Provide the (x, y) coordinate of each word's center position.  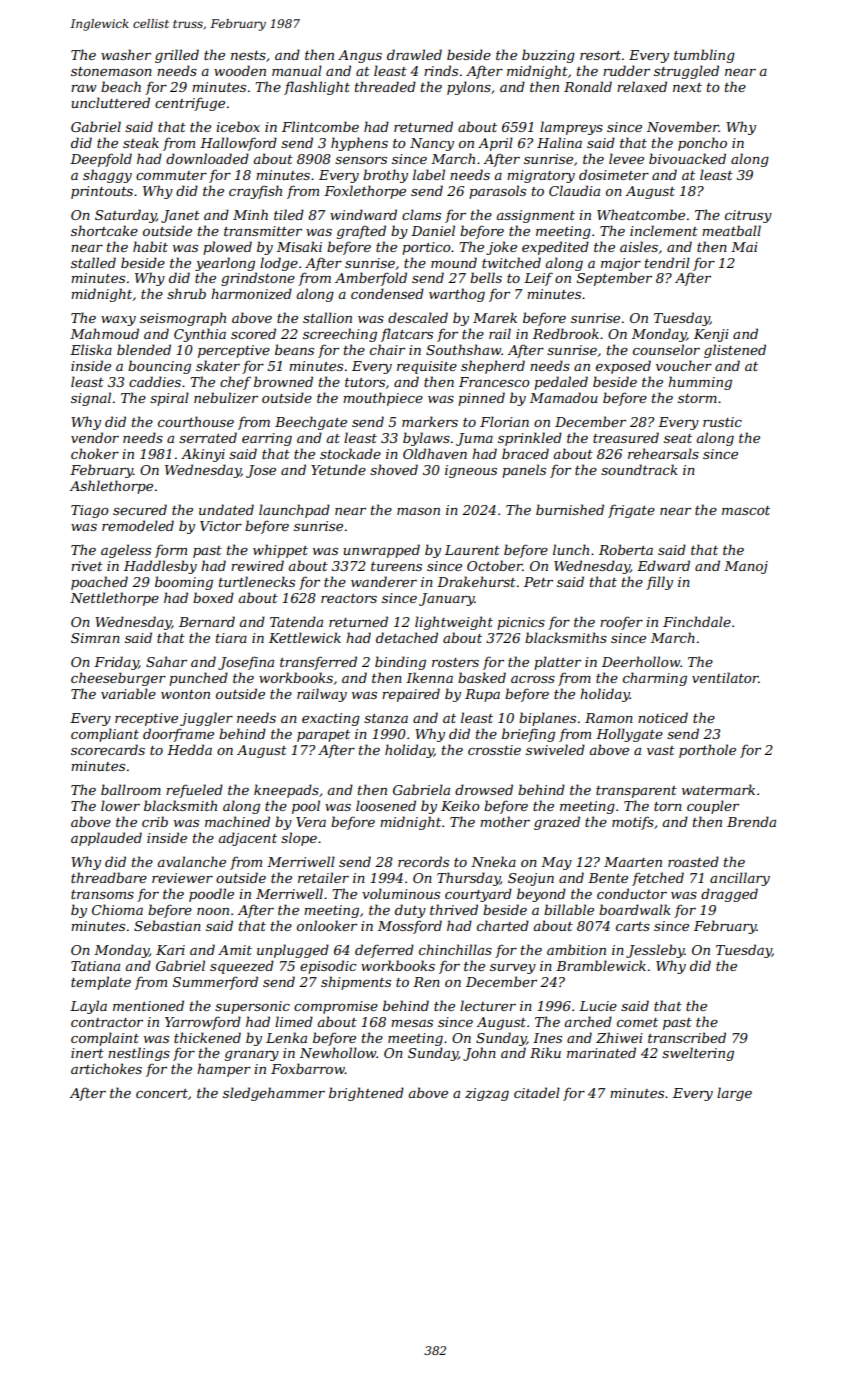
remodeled (138, 525)
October (495, 565)
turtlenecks (257, 581)
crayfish (255, 192)
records (423, 861)
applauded (106, 839)
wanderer (384, 581)
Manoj (746, 567)
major (621, 264)
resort (600, 55)
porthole (707, 751)
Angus (360, 56)
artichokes (106, 1068)
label (429, 174)
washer (126, 54)
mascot (746, 510)
